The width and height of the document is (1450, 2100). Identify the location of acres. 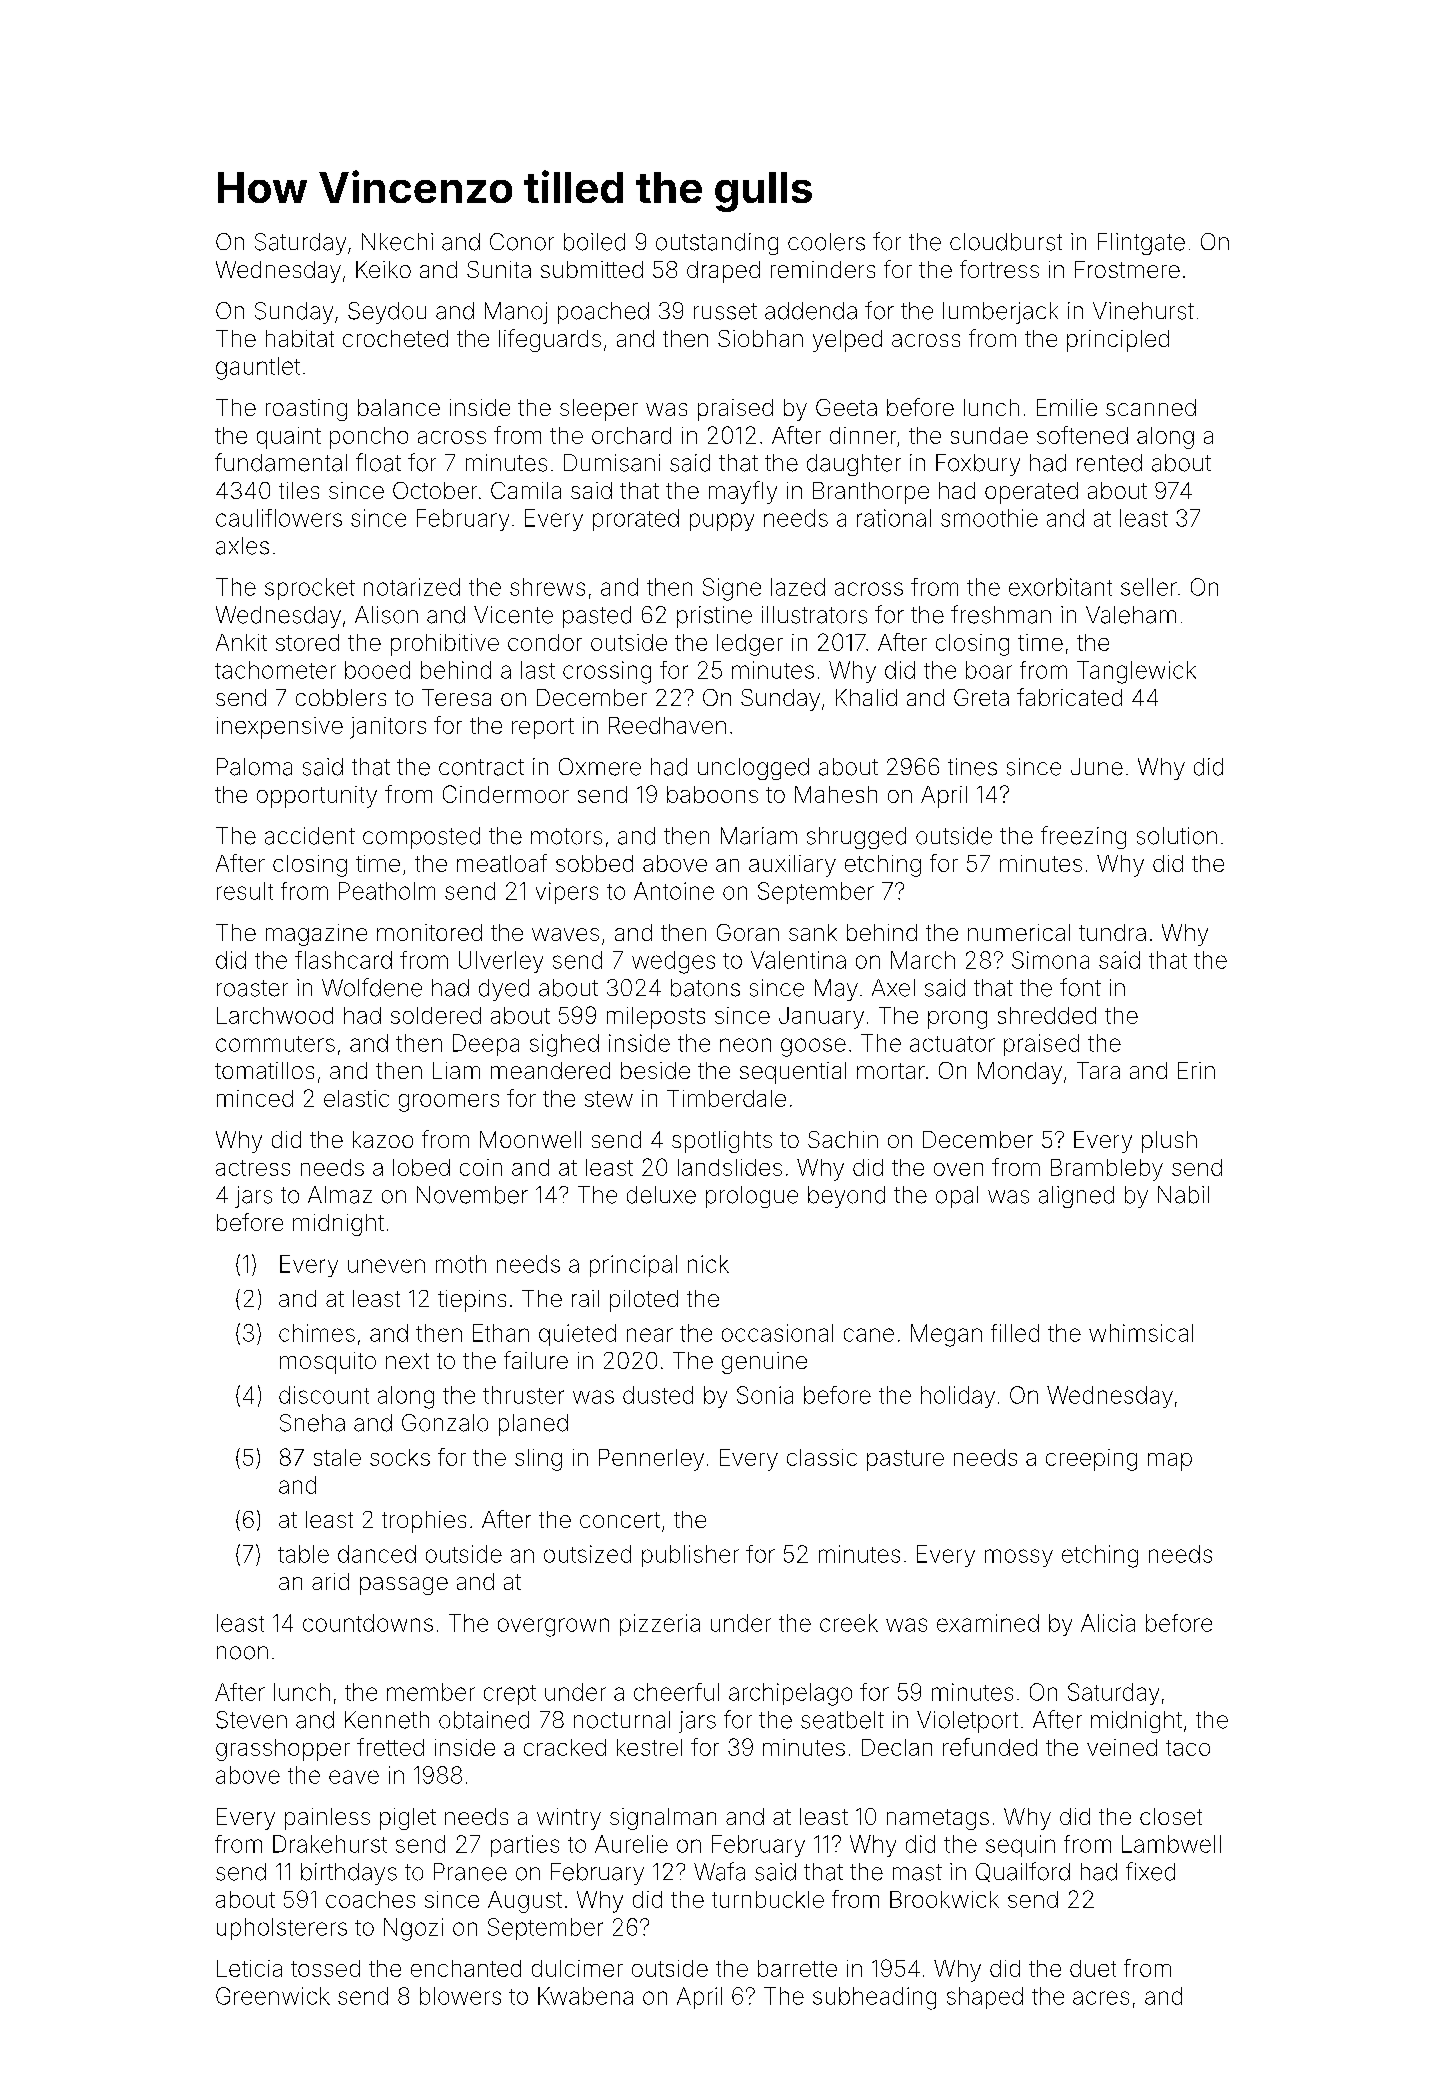
(1101, 1998).
